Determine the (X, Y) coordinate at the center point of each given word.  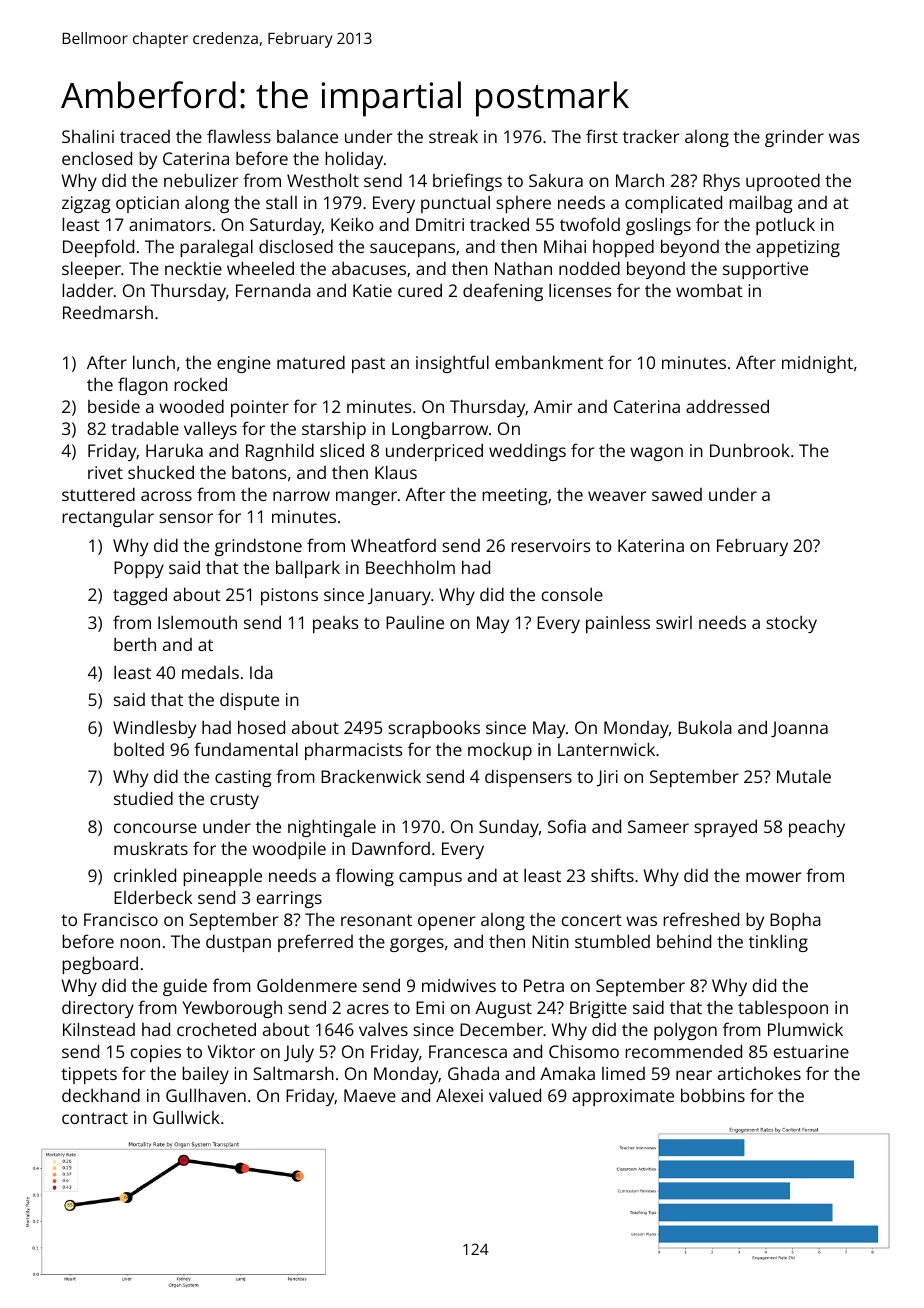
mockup (500, 751)
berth (135, 644)
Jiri (607, 778)
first (602, 136)
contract (95, 1118)
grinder (794, 138)
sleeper (91, 270)
